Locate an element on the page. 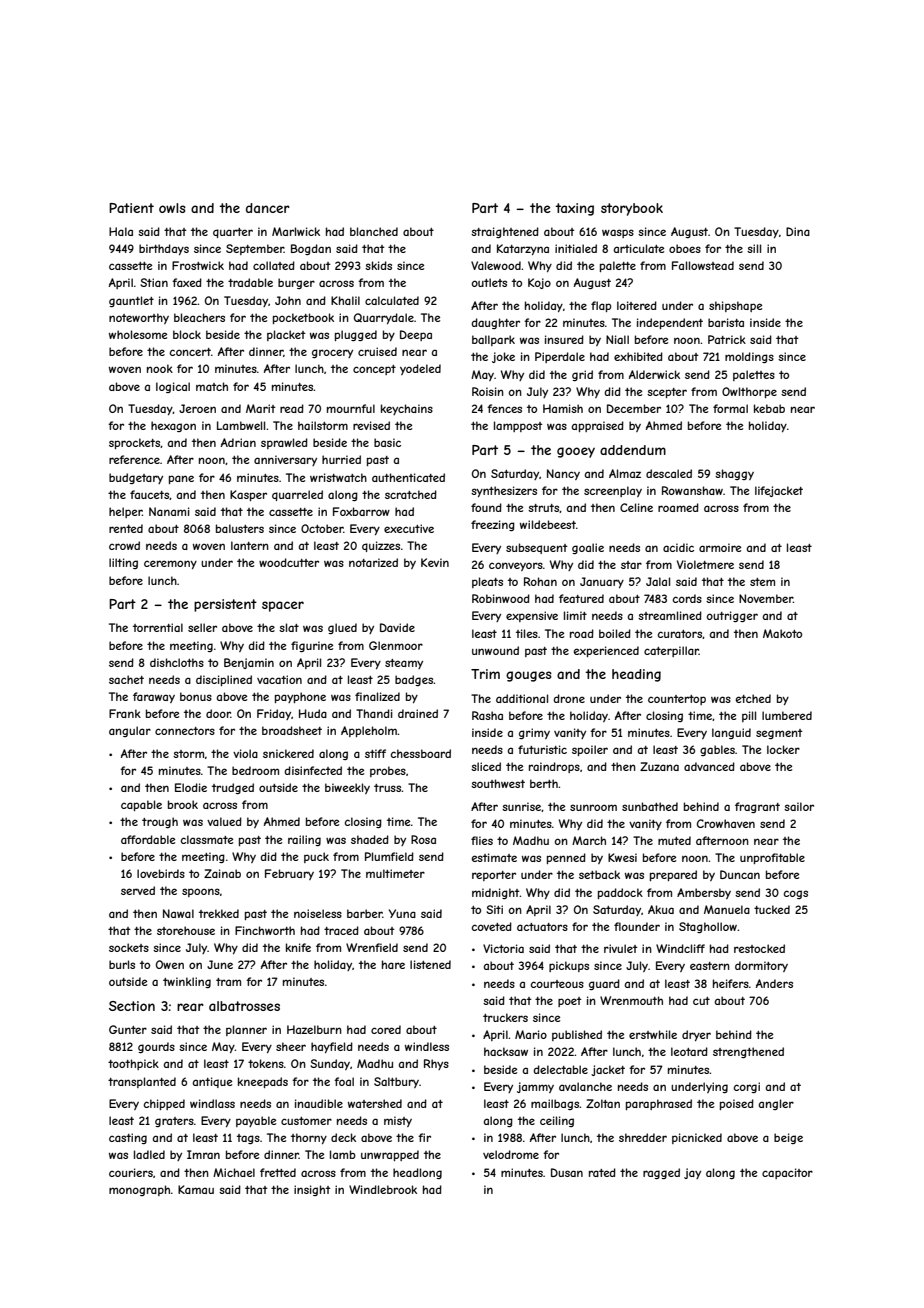 This image has height=1308, width=924. Trim is located at coordinates (485, 674).
